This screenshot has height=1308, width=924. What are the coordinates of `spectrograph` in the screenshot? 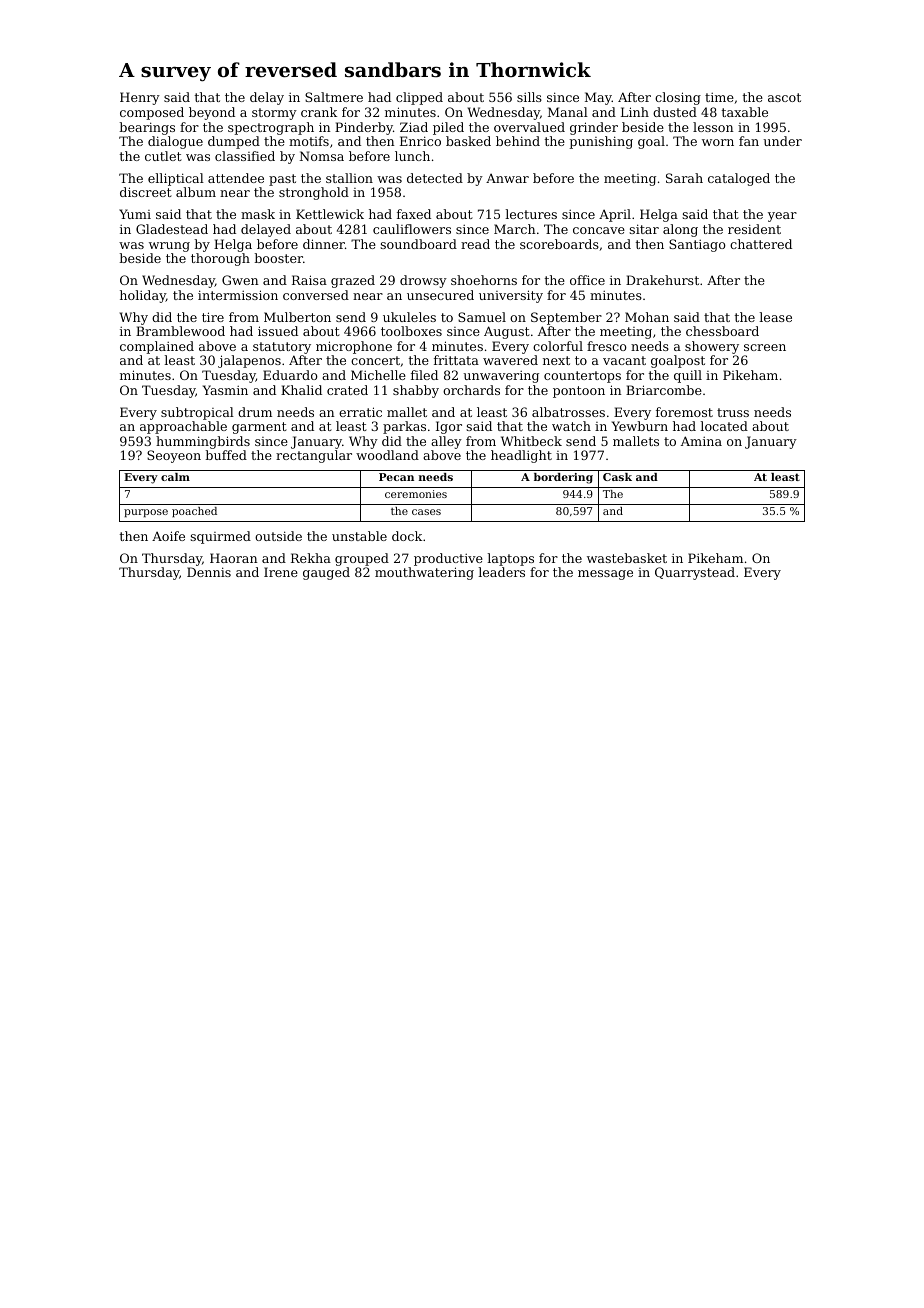 It's located at (271, 128).
